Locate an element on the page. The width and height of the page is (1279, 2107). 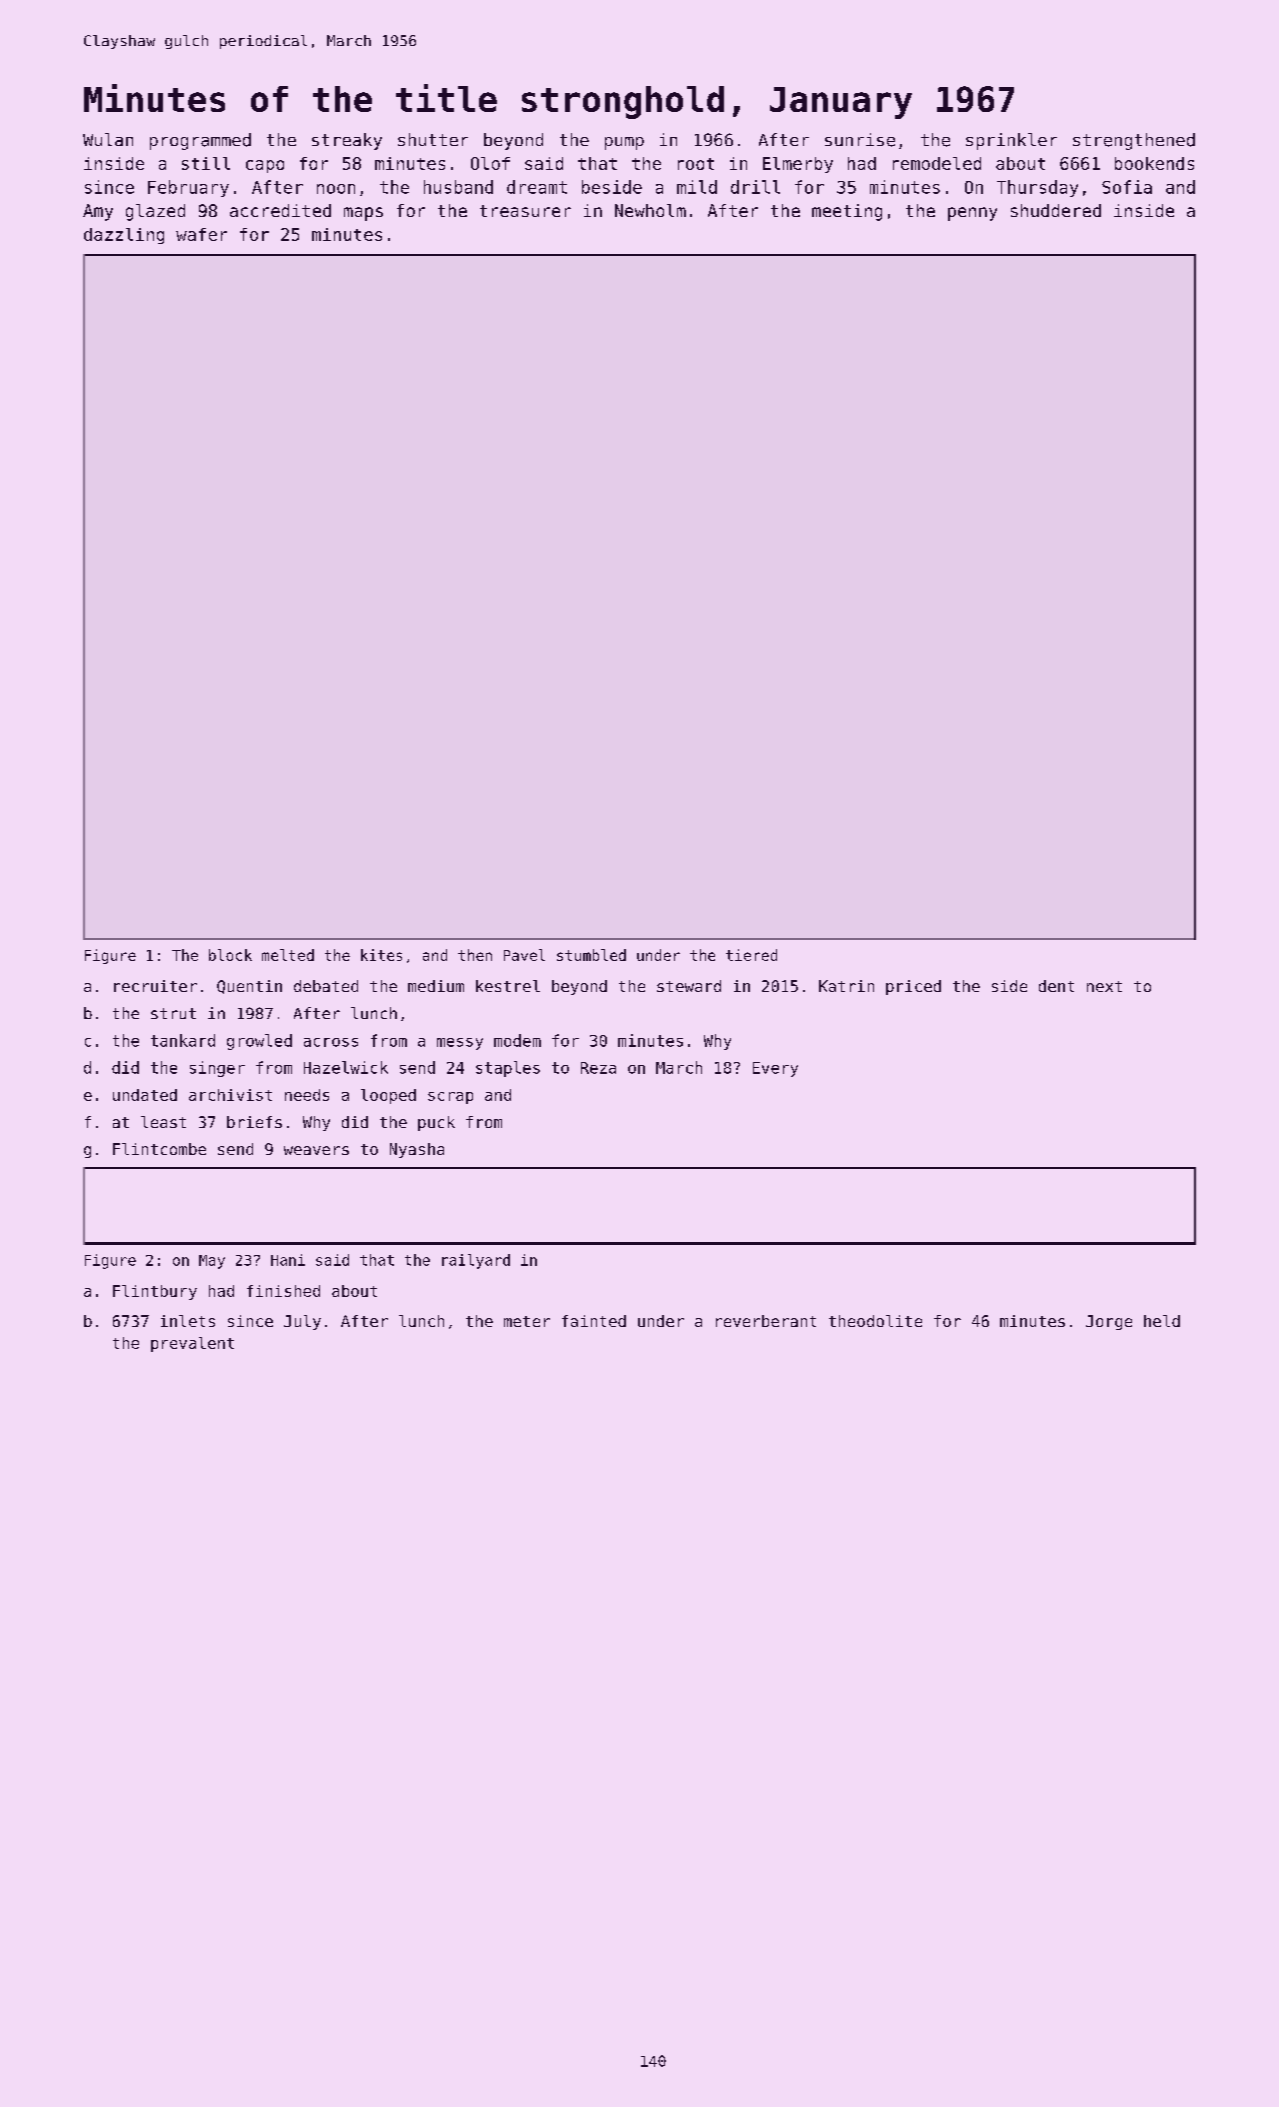
treasurer is located at coordinates (525, 211).
